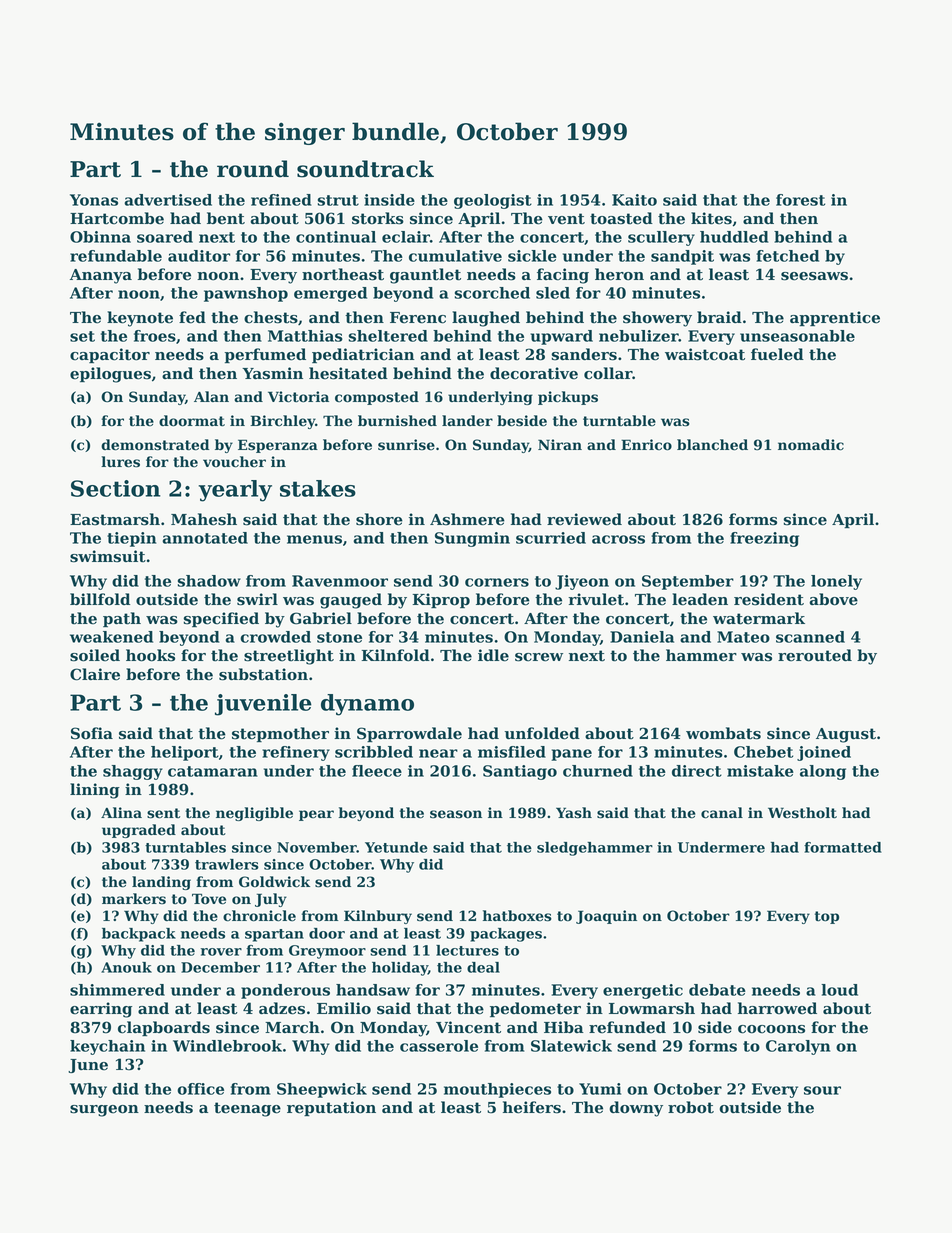 This image has width=952, height=1233. I want to click on downy, so click(636, 1109).
